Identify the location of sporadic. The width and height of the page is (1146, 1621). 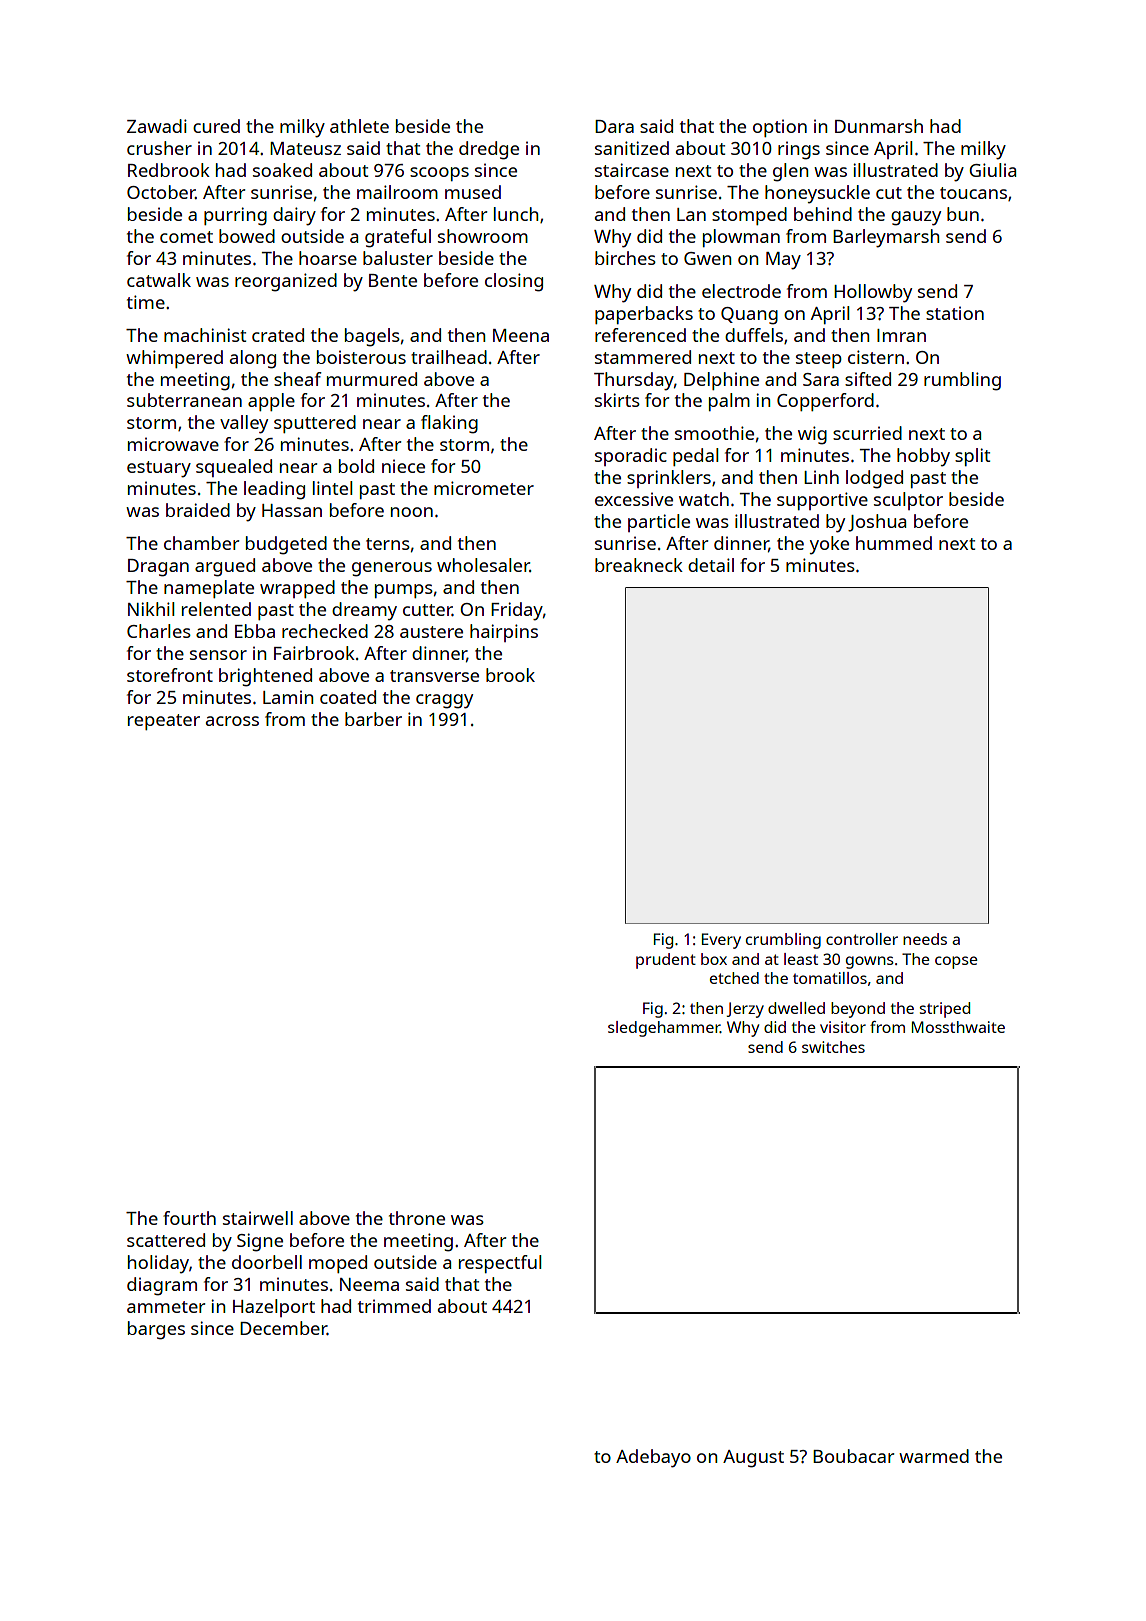
(631, 457).
